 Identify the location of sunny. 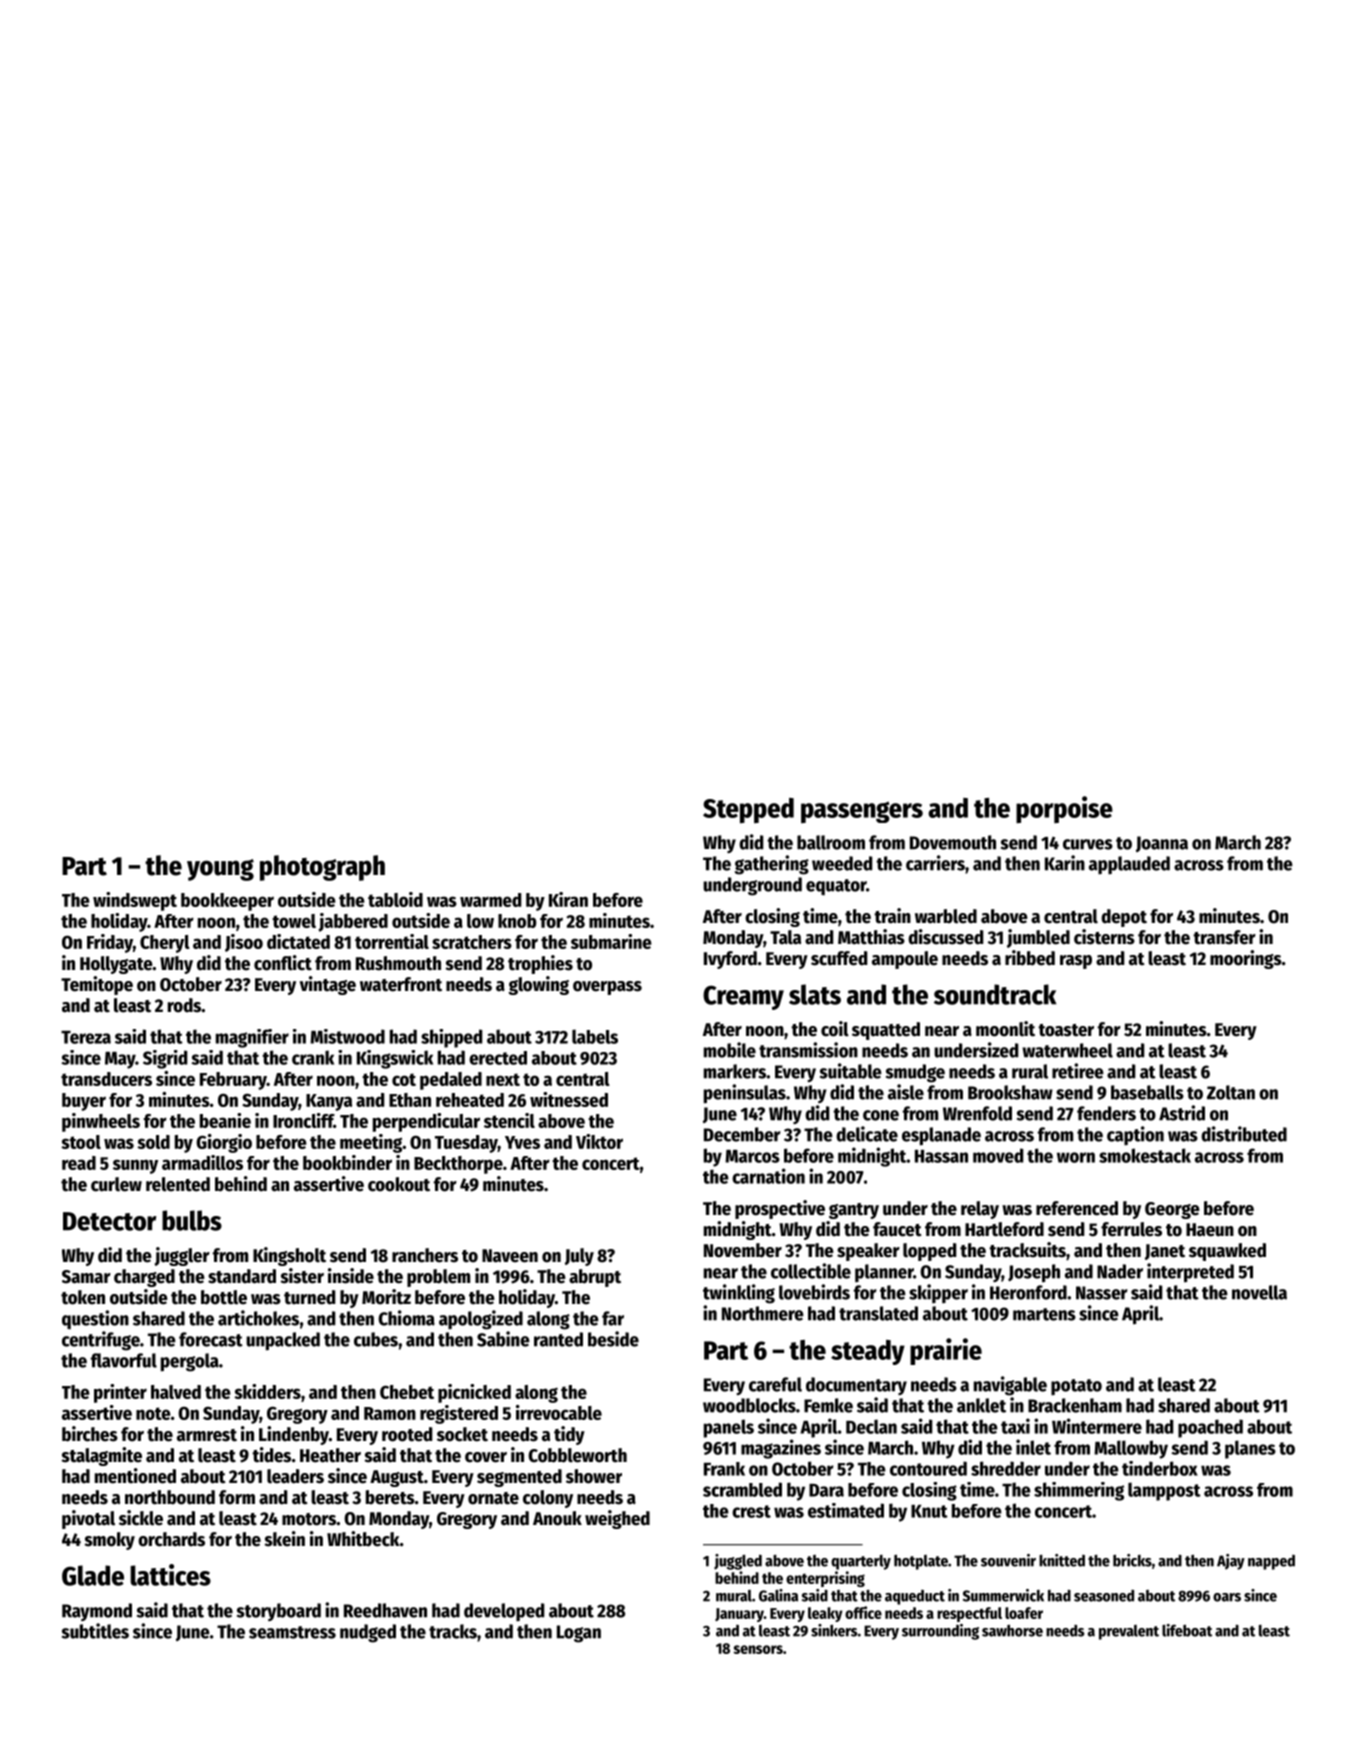
(135, 1166).
